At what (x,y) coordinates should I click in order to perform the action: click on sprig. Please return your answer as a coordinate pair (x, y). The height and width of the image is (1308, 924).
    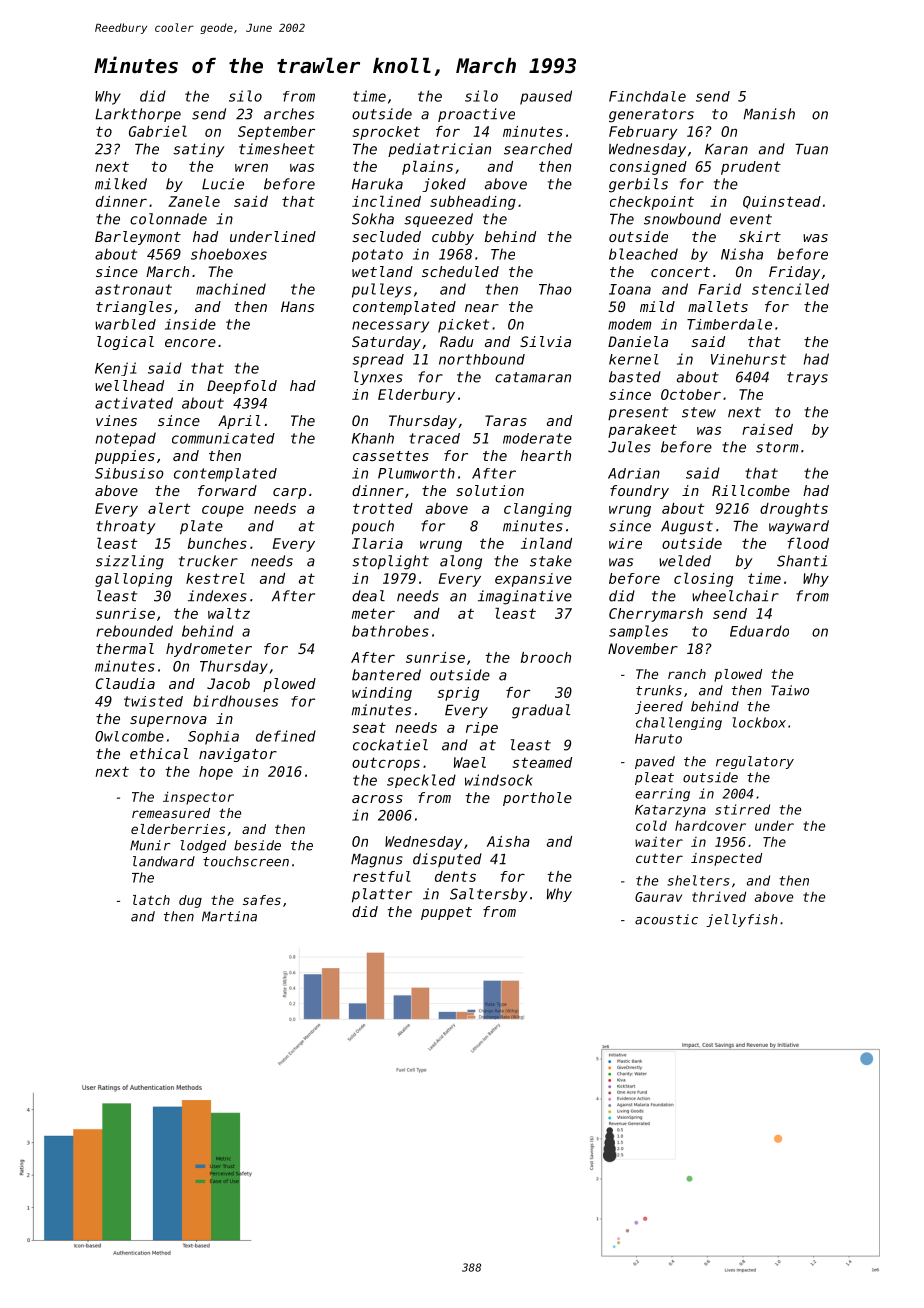
    Looking at the image, I should click on (458, 694).
